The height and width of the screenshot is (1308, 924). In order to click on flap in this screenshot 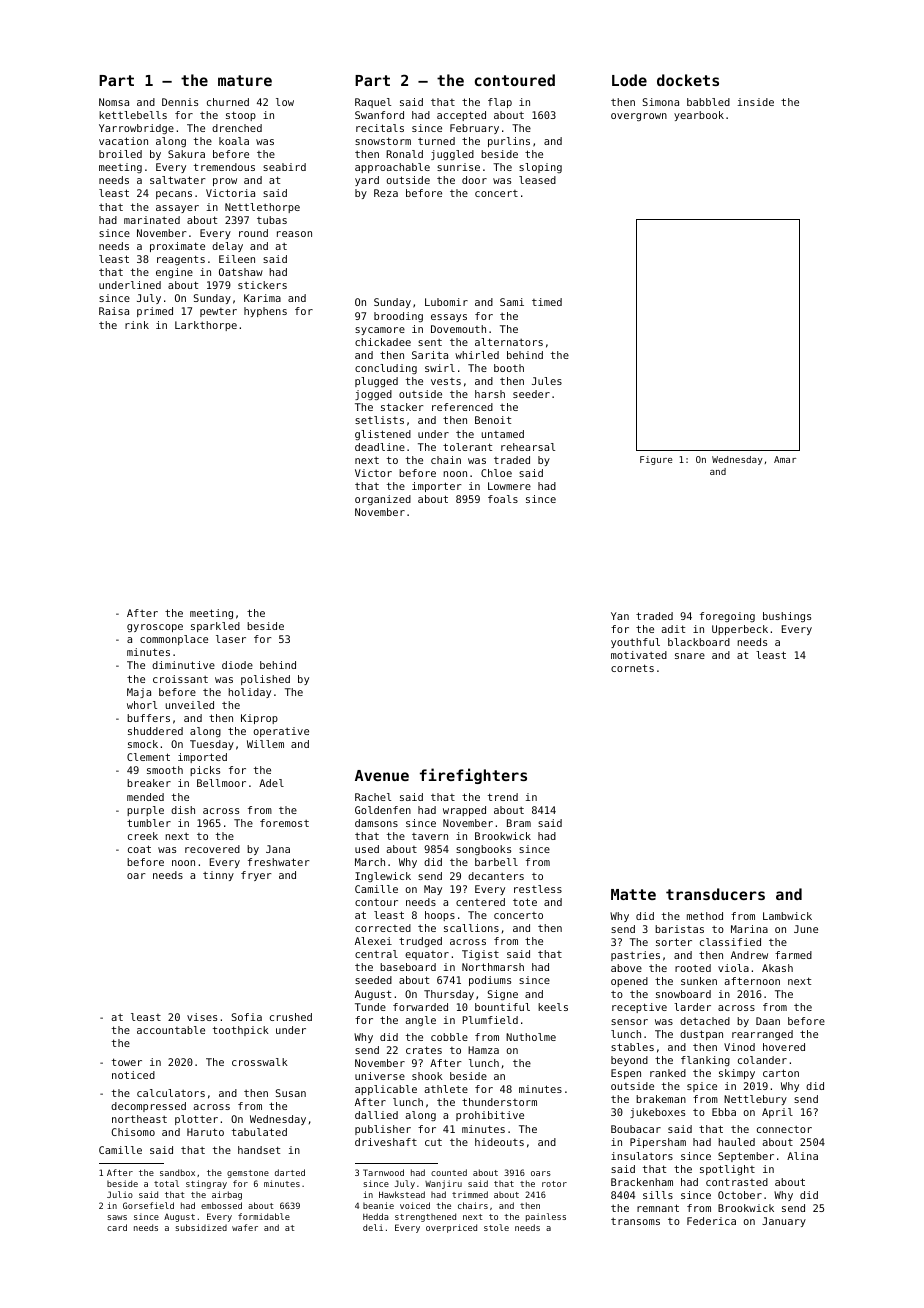, I will do `click(500, 103)`.
